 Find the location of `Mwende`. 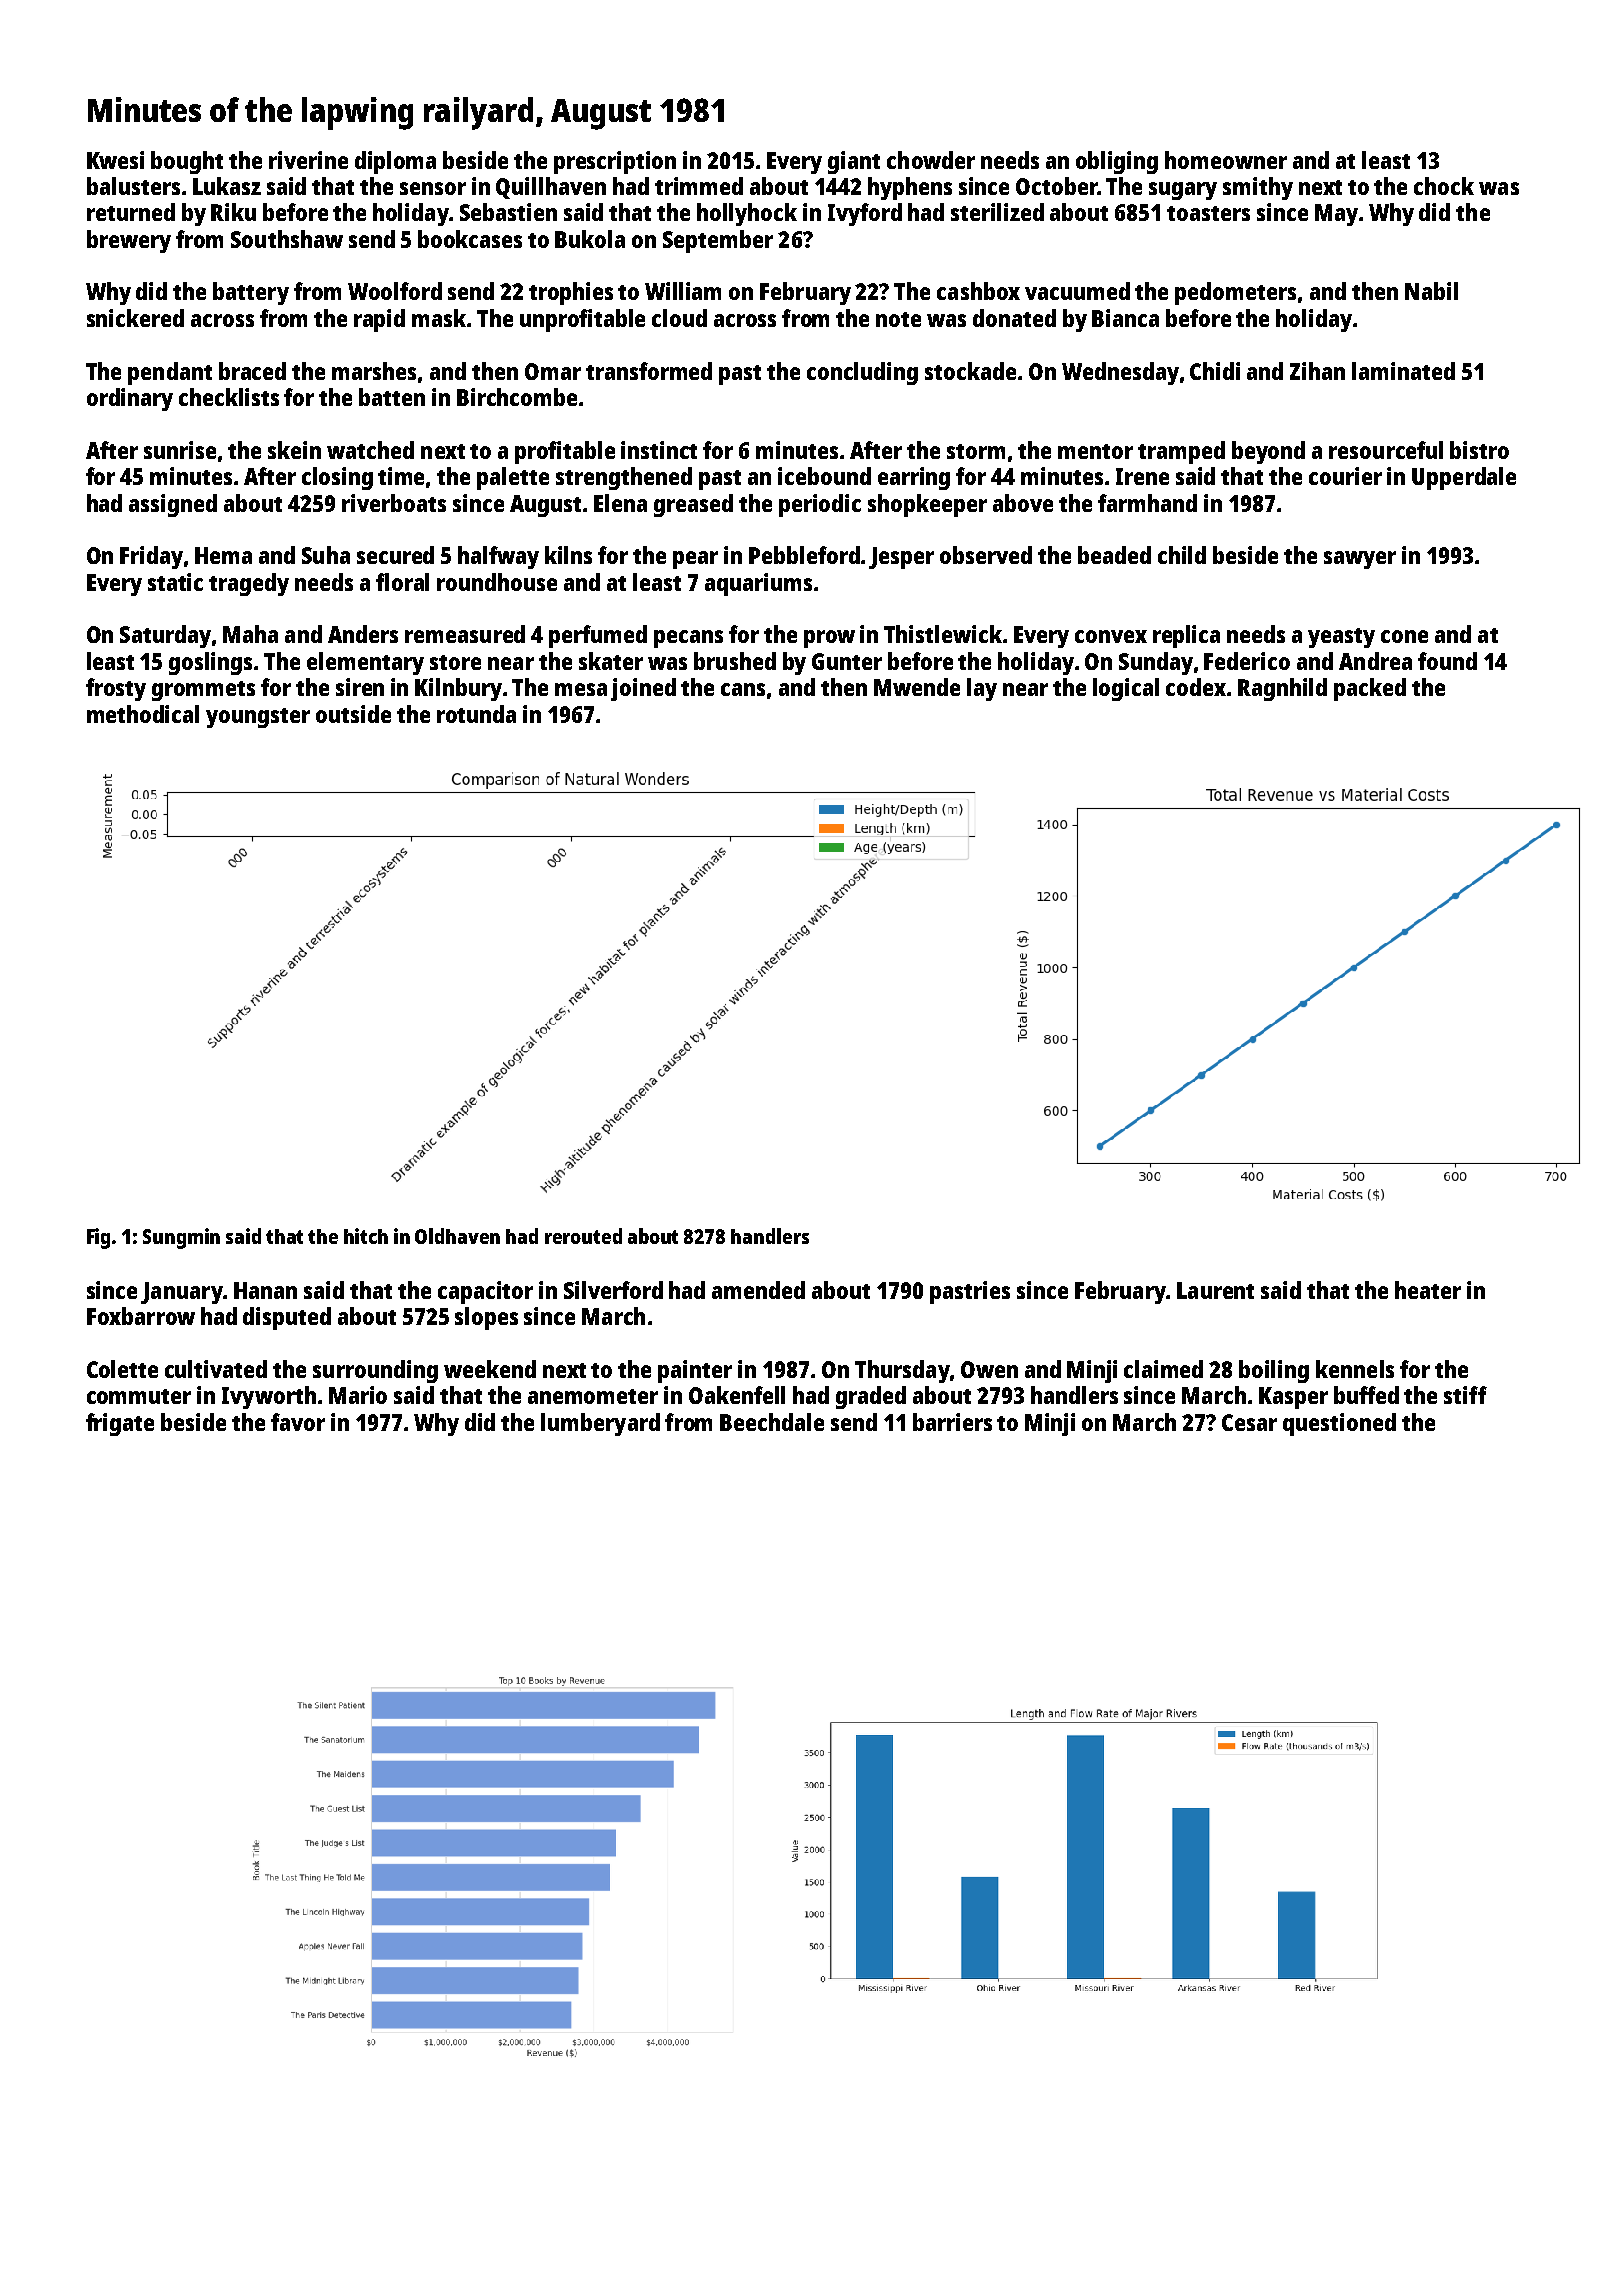

Mwende is located at coordinates (917, 687).
